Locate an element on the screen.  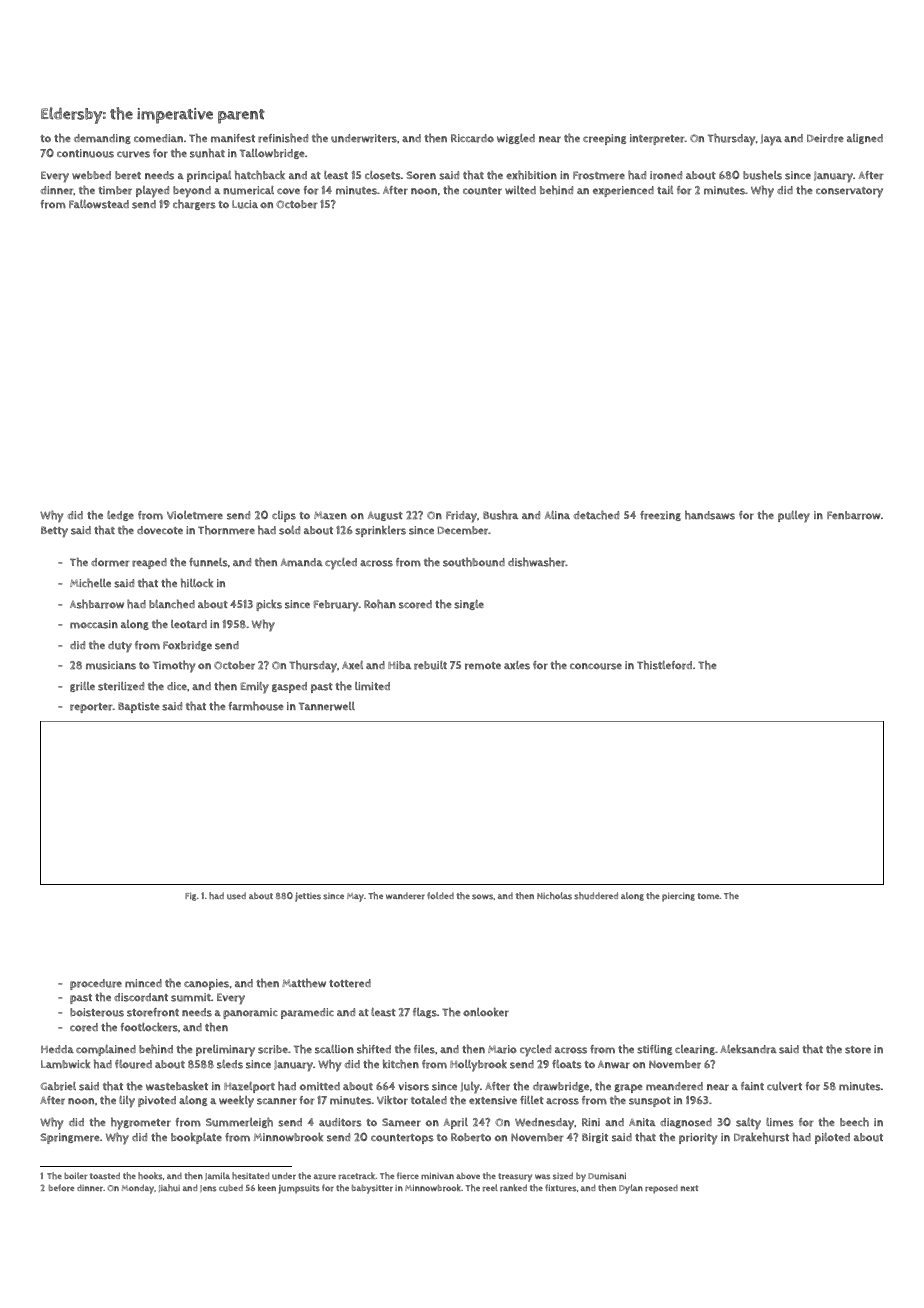
minivan is located at coordinates (437, 1176).
